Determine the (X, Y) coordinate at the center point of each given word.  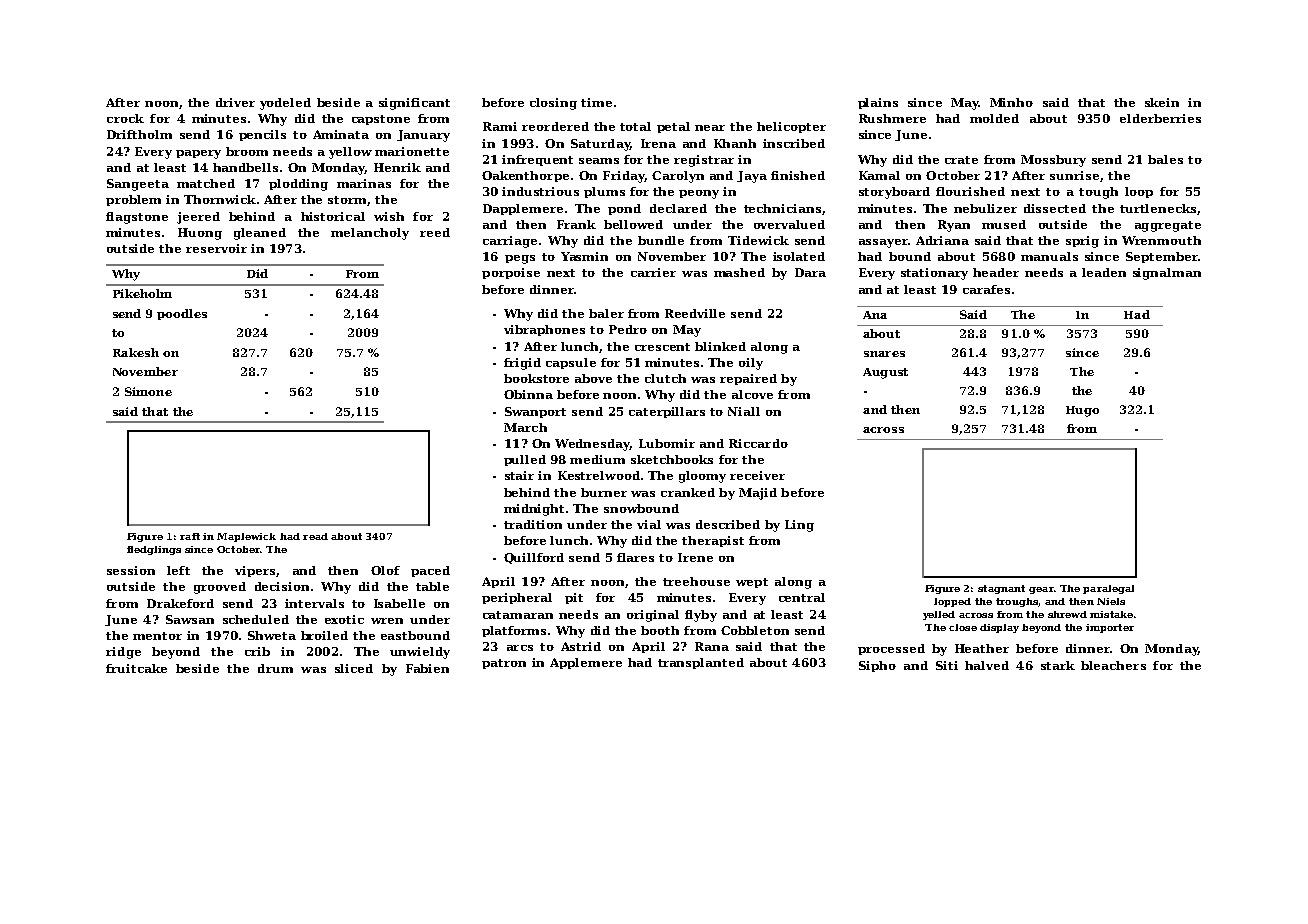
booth (660, 630)
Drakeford (180, 603)
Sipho (877, 666)
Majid (758, 494)
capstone (381, 120)
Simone (148, 391)
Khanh (735, 143)
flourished (970, 191)
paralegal (1108, 589)
